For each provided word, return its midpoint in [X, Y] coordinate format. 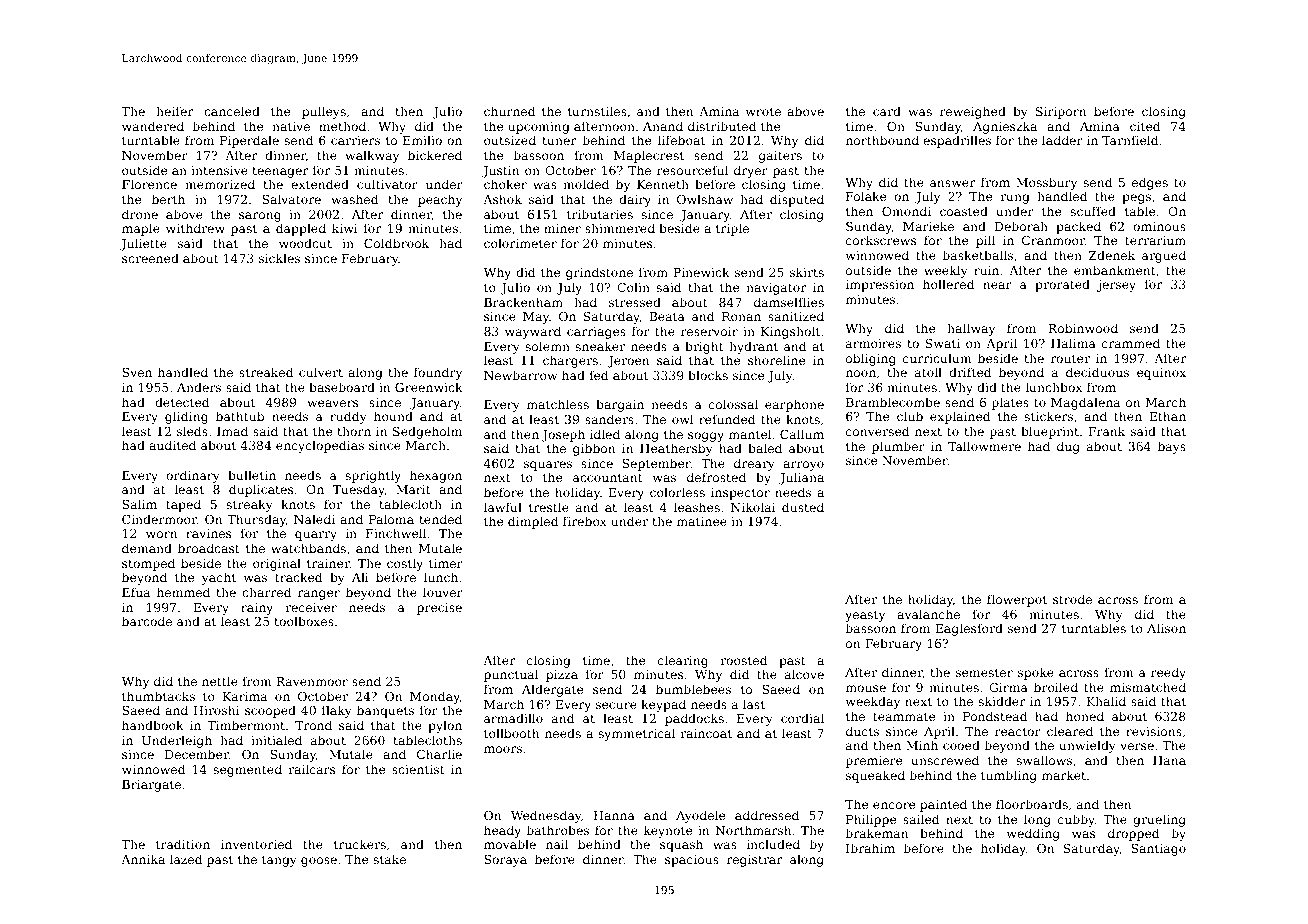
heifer [174, 111]
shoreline [776, 360]
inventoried [256, 844]
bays [1172, 447]
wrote [763, 111]
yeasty [865, 616]
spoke [1036, 673]
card [887, 111]
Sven [137, 372]
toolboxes [304, 621]
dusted [803, 507]
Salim [139, 504]
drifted [970, 372]
